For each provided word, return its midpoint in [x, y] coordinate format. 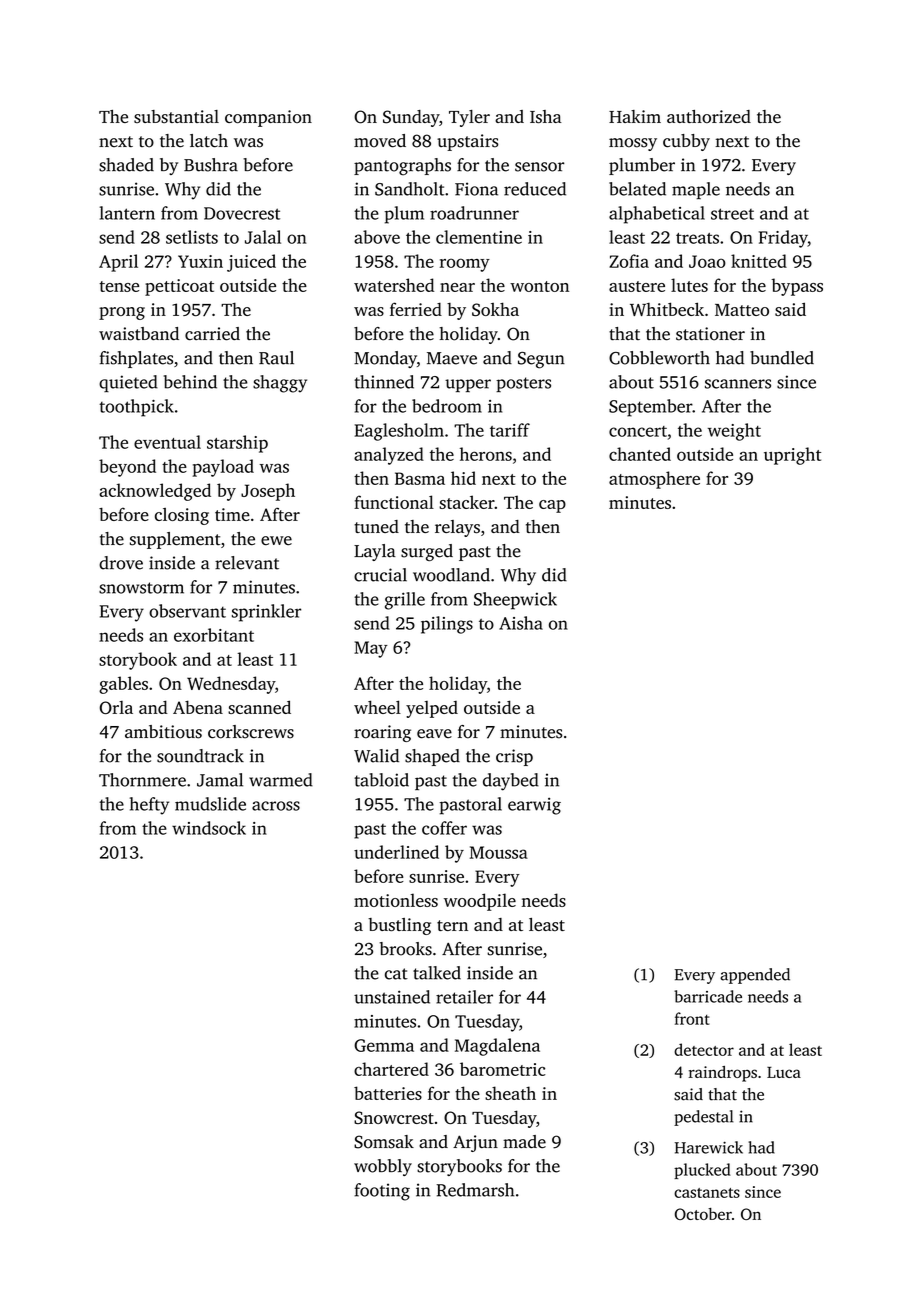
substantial [176, 116]
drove [121, 563]
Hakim [635, 116]
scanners [738, 384]
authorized [709, 116]
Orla [116, 707]
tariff [510, 430]
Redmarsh [475, 1190]
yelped [432, 709]
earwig [534, 806]
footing [382, 1192]
